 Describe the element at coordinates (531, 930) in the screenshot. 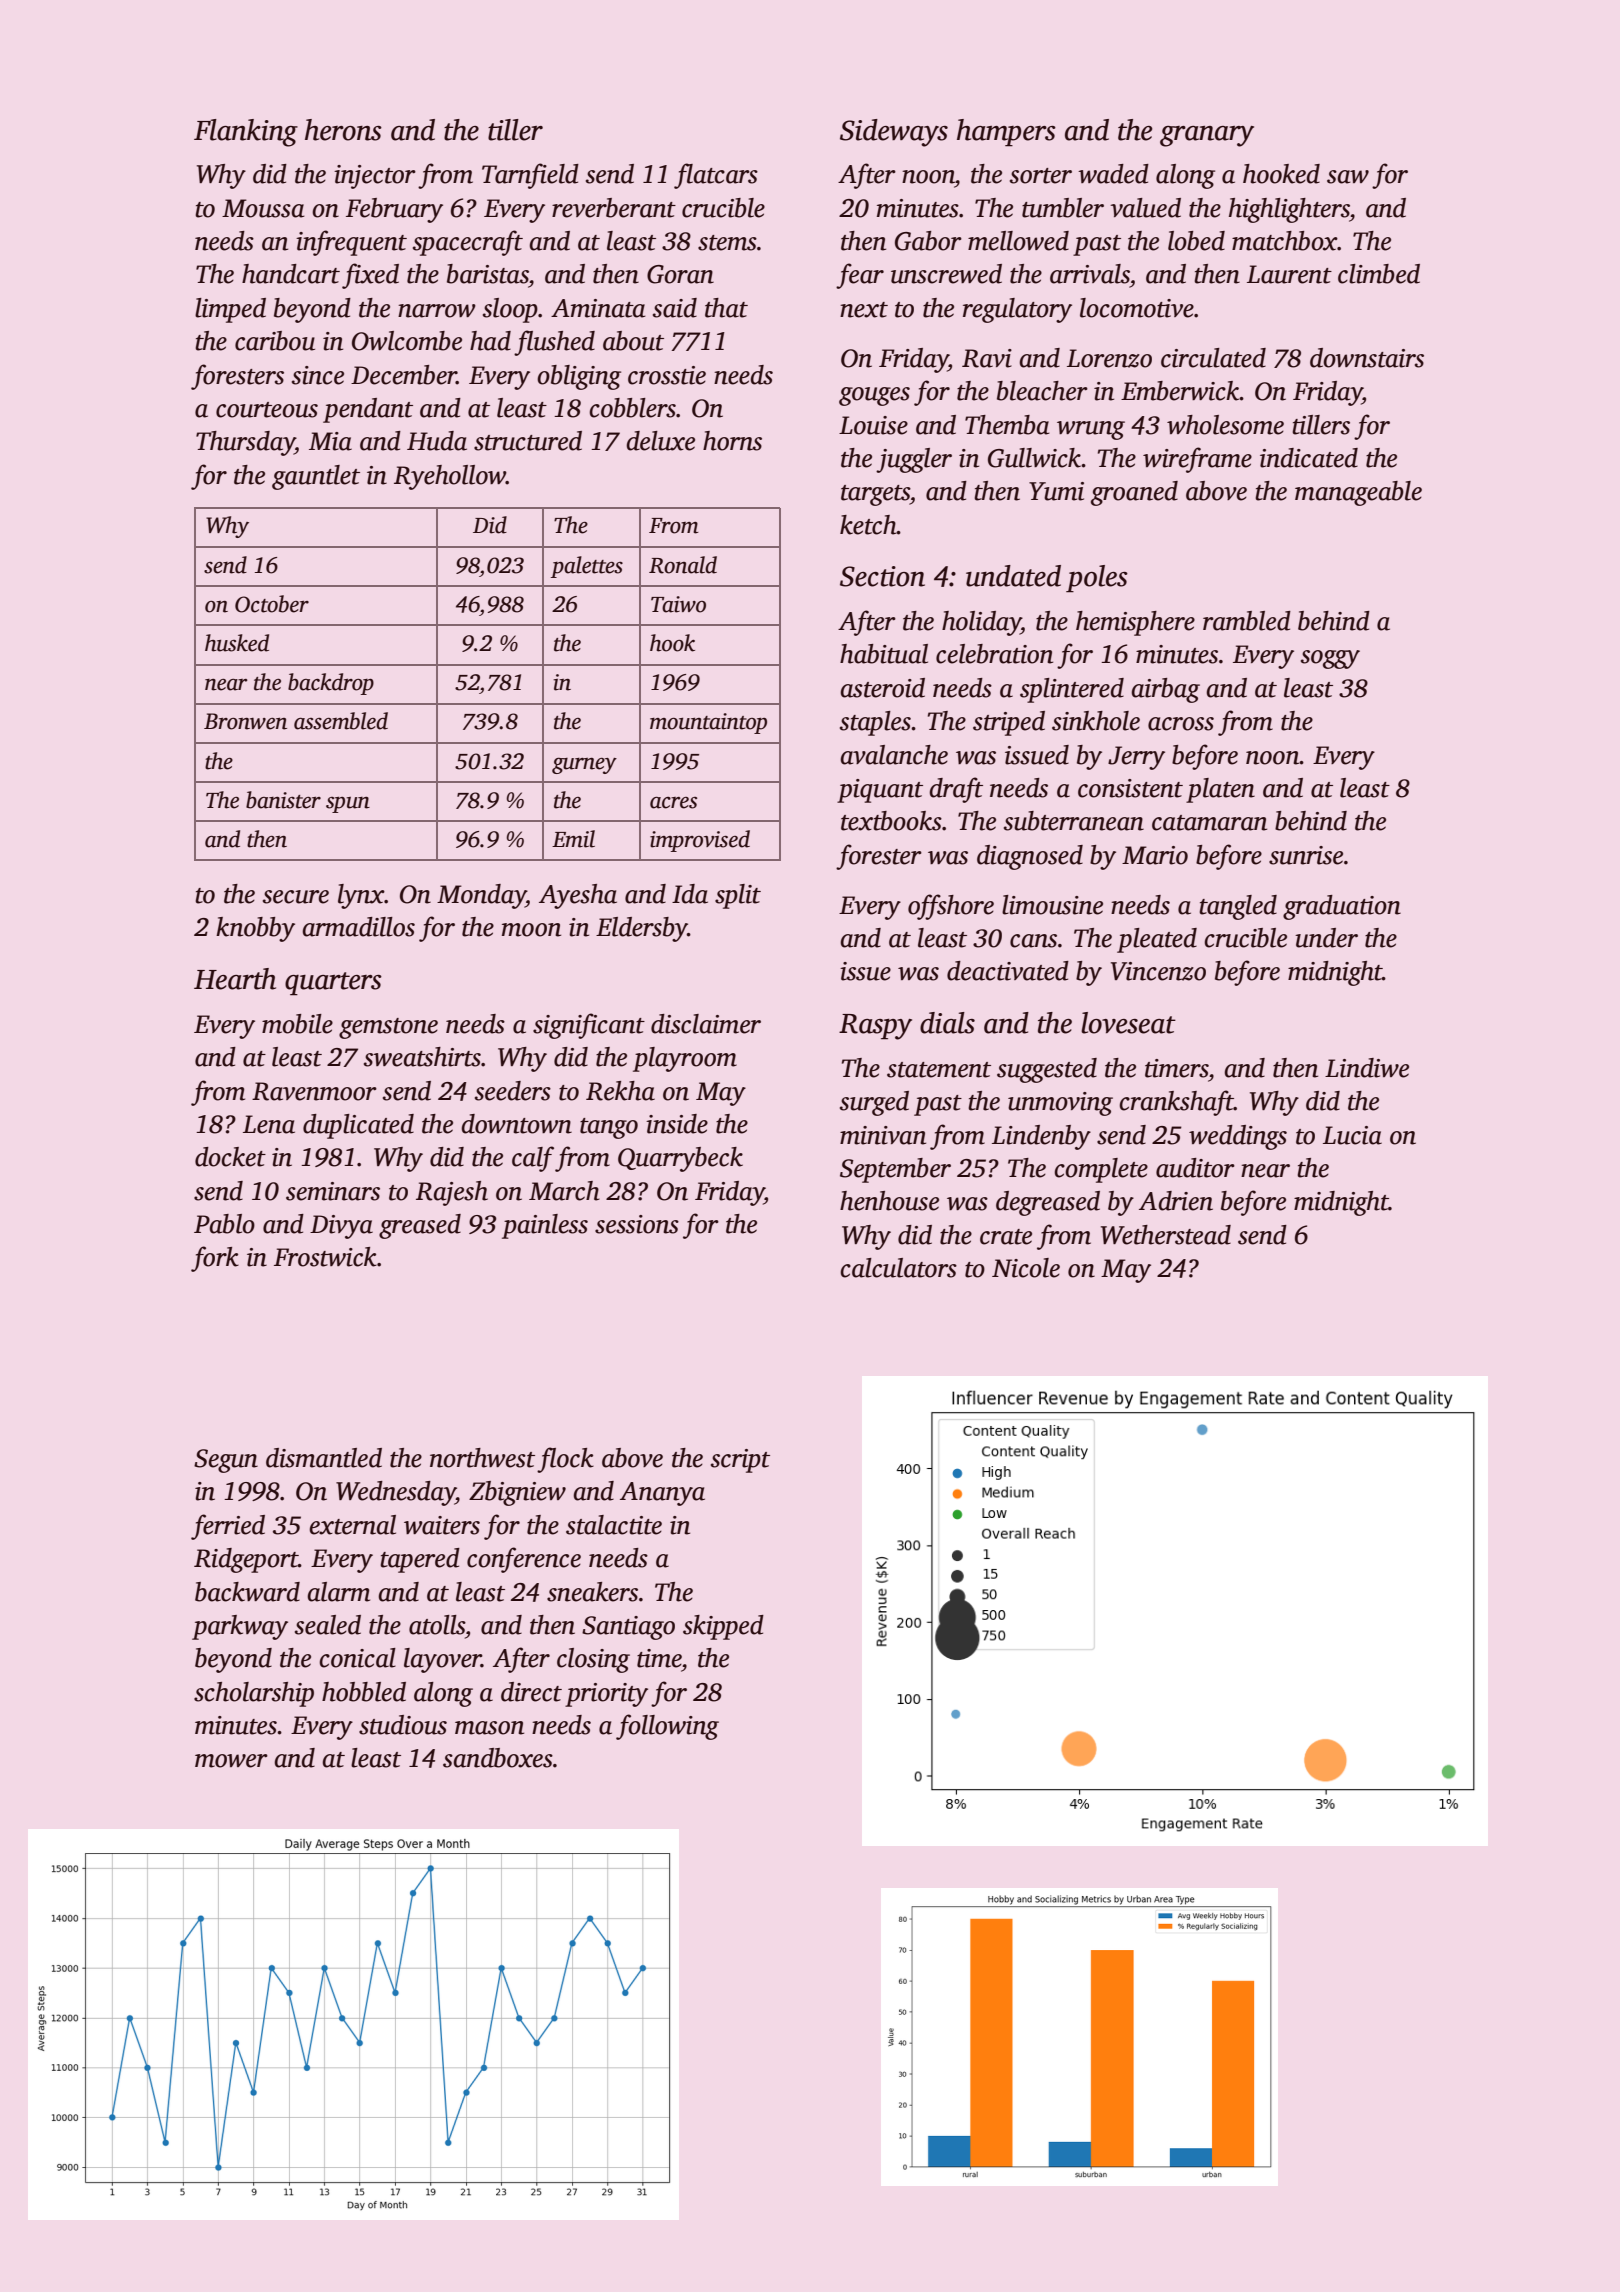

I see `moon` at that location.
